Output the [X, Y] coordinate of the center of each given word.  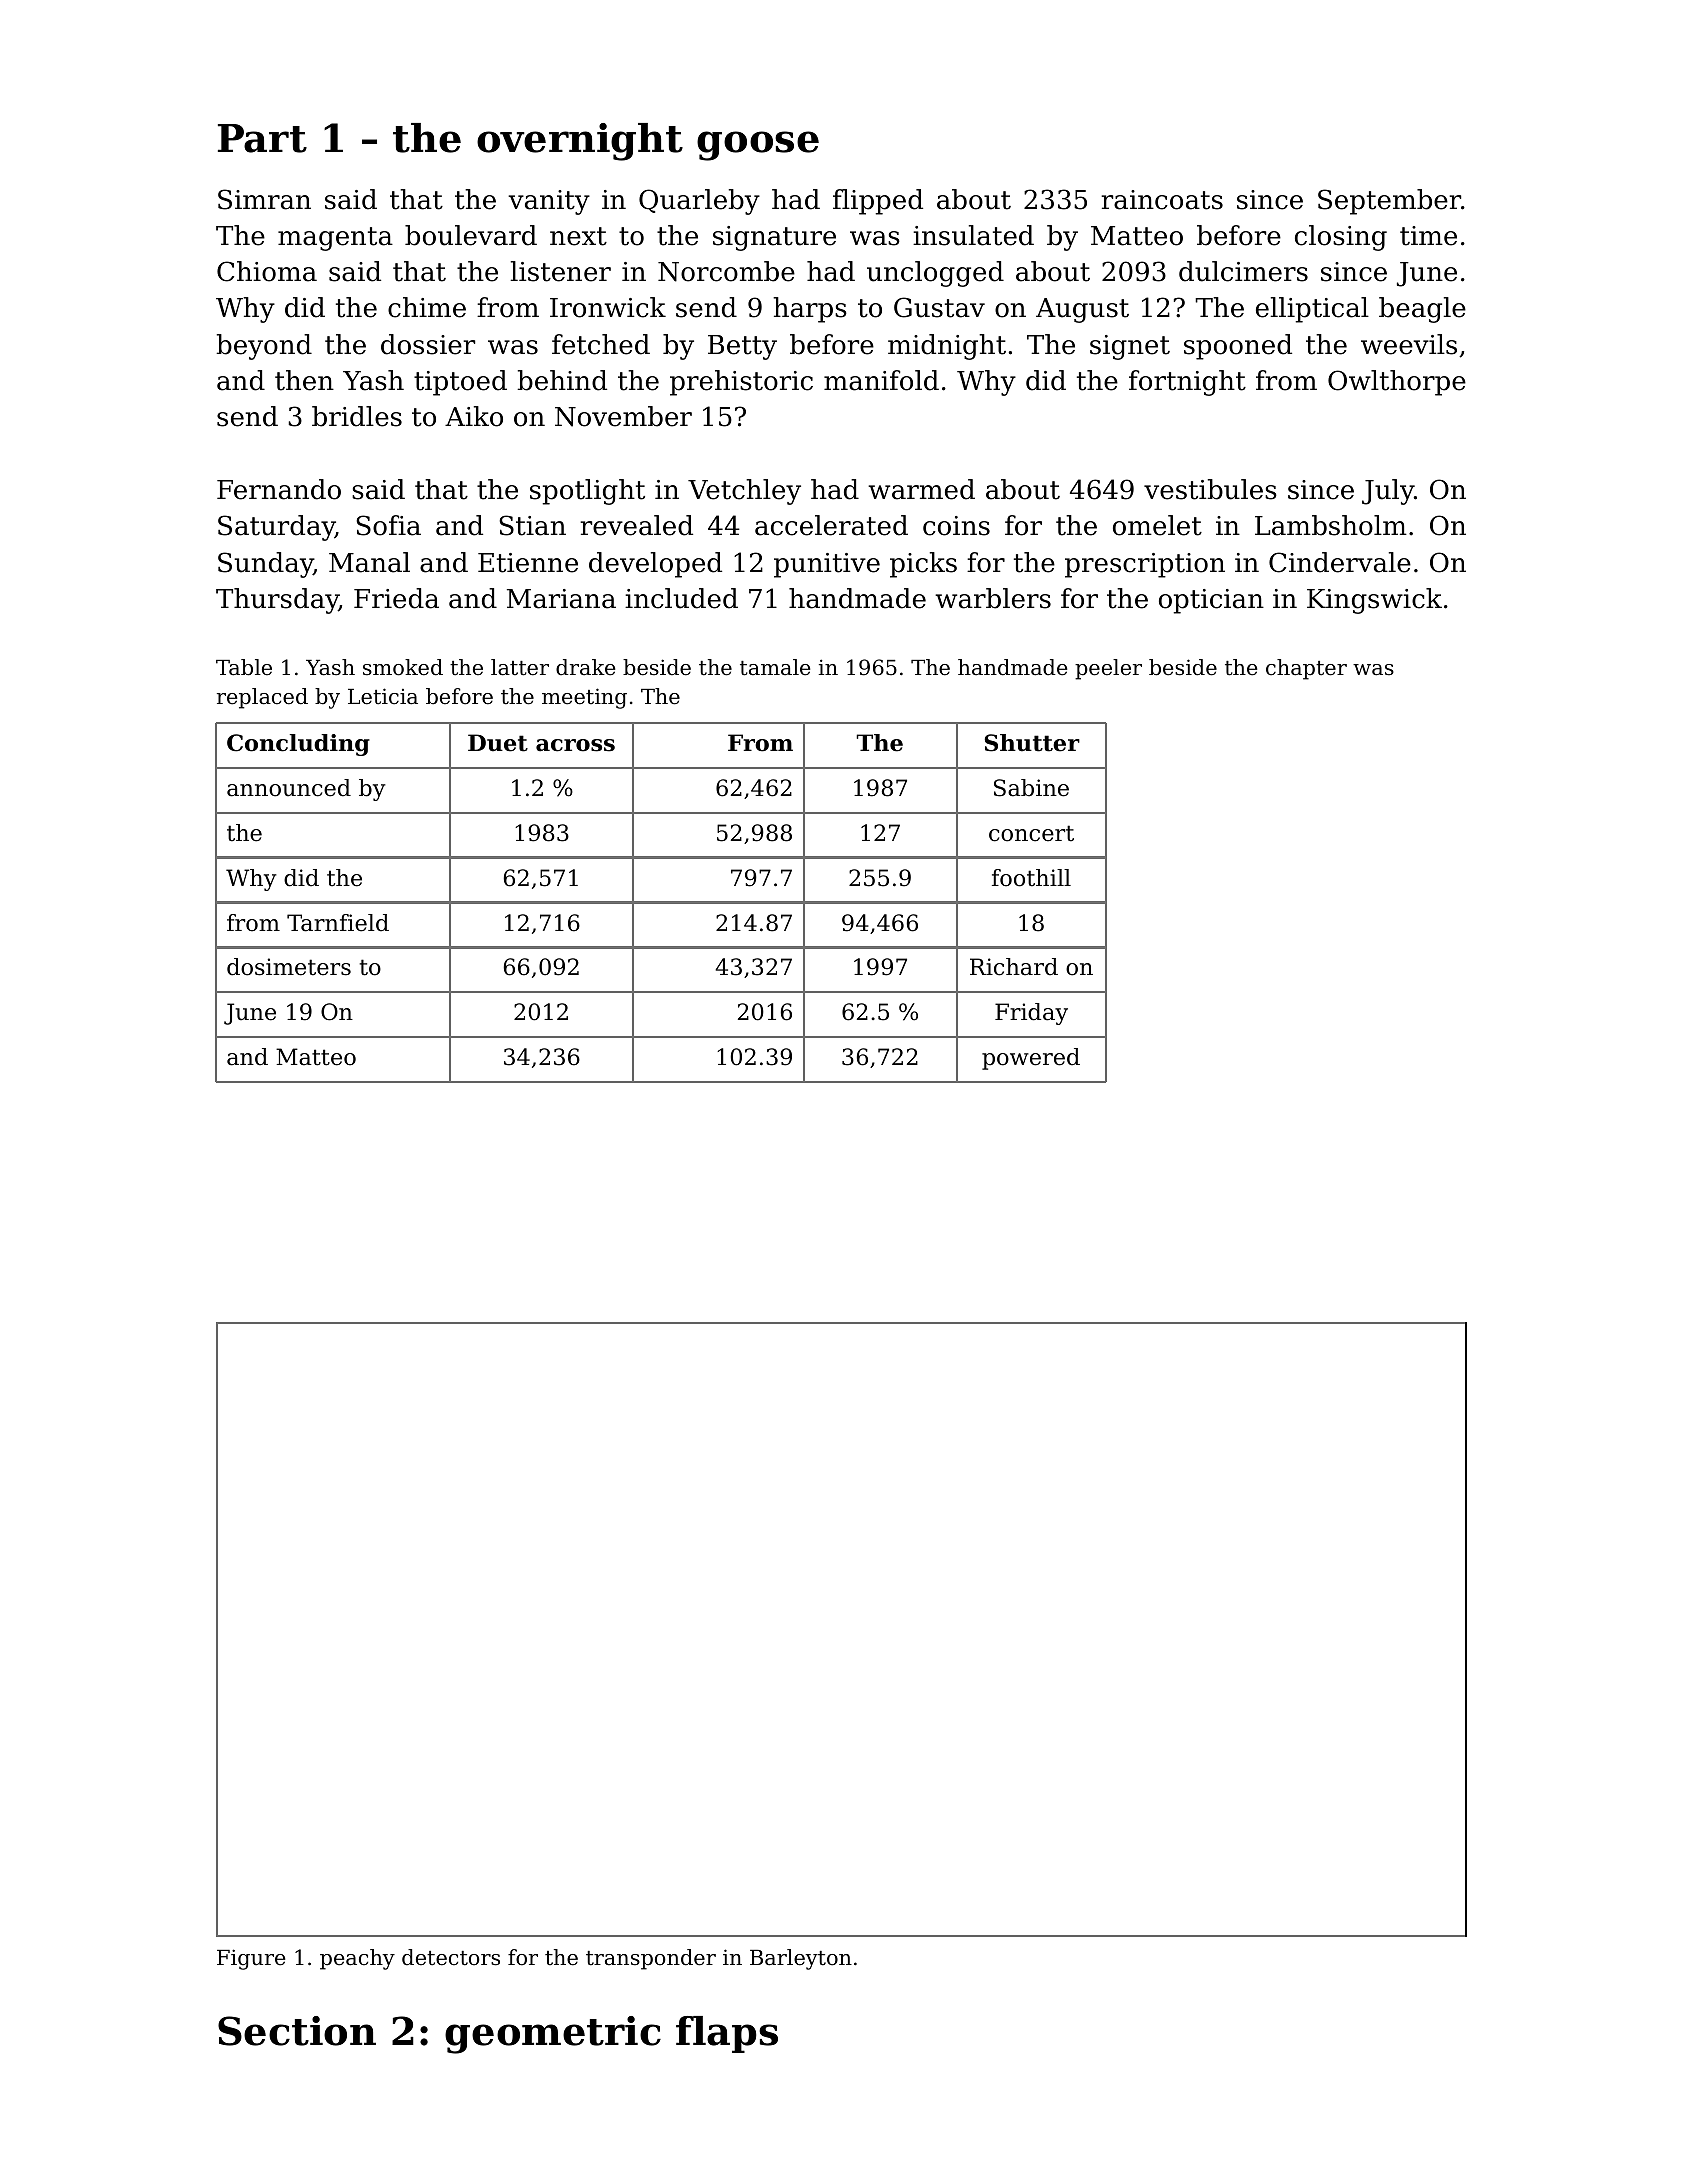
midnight [947, 347]
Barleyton [801, 1959]
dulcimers [1243, 271]
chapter [1306, 669]
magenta [335, 239]
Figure [251, 1959]
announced [289, 788]
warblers [993, 598]
